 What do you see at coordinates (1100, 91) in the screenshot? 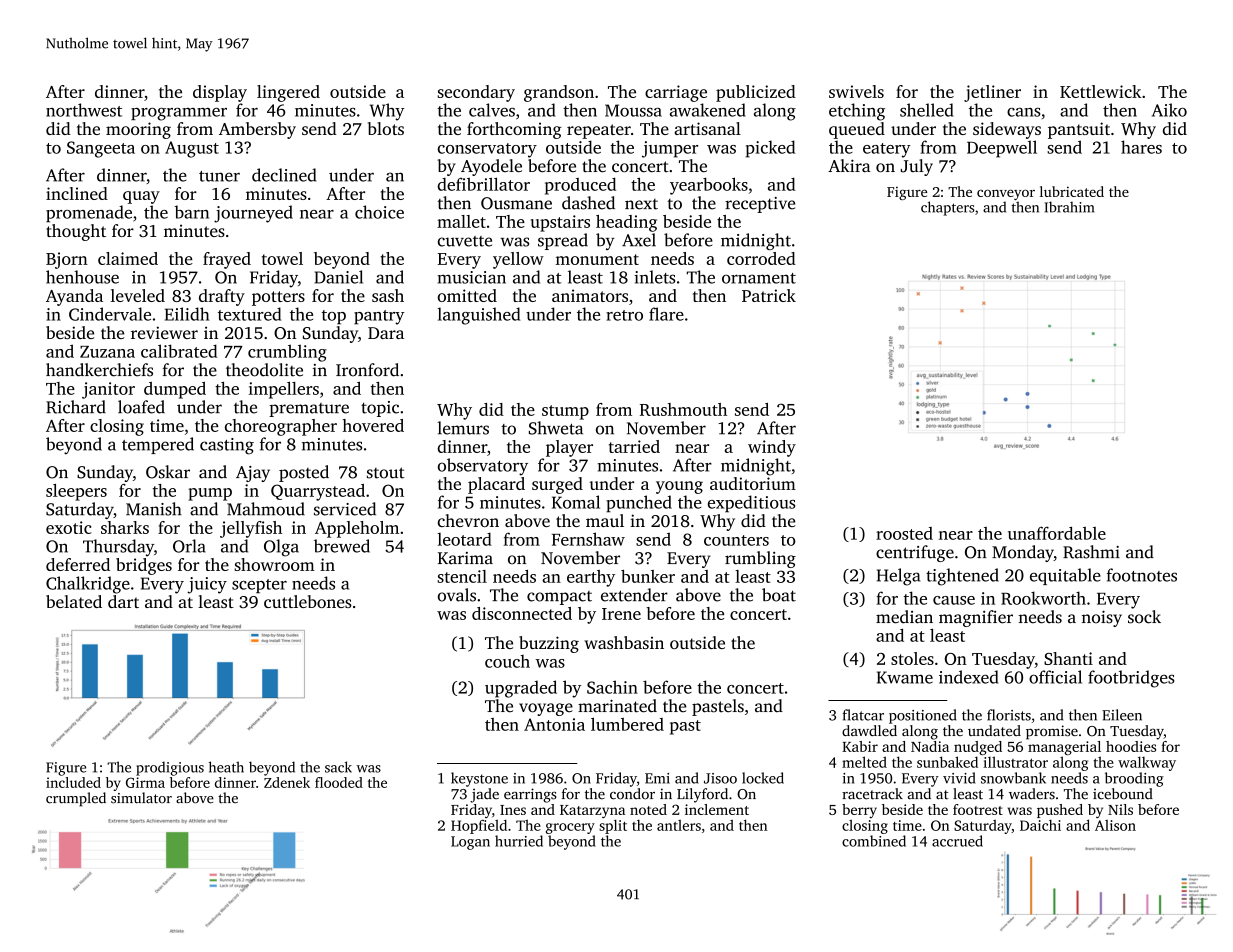
I see `Kettlewick` at bounding box center [1100, 91].
